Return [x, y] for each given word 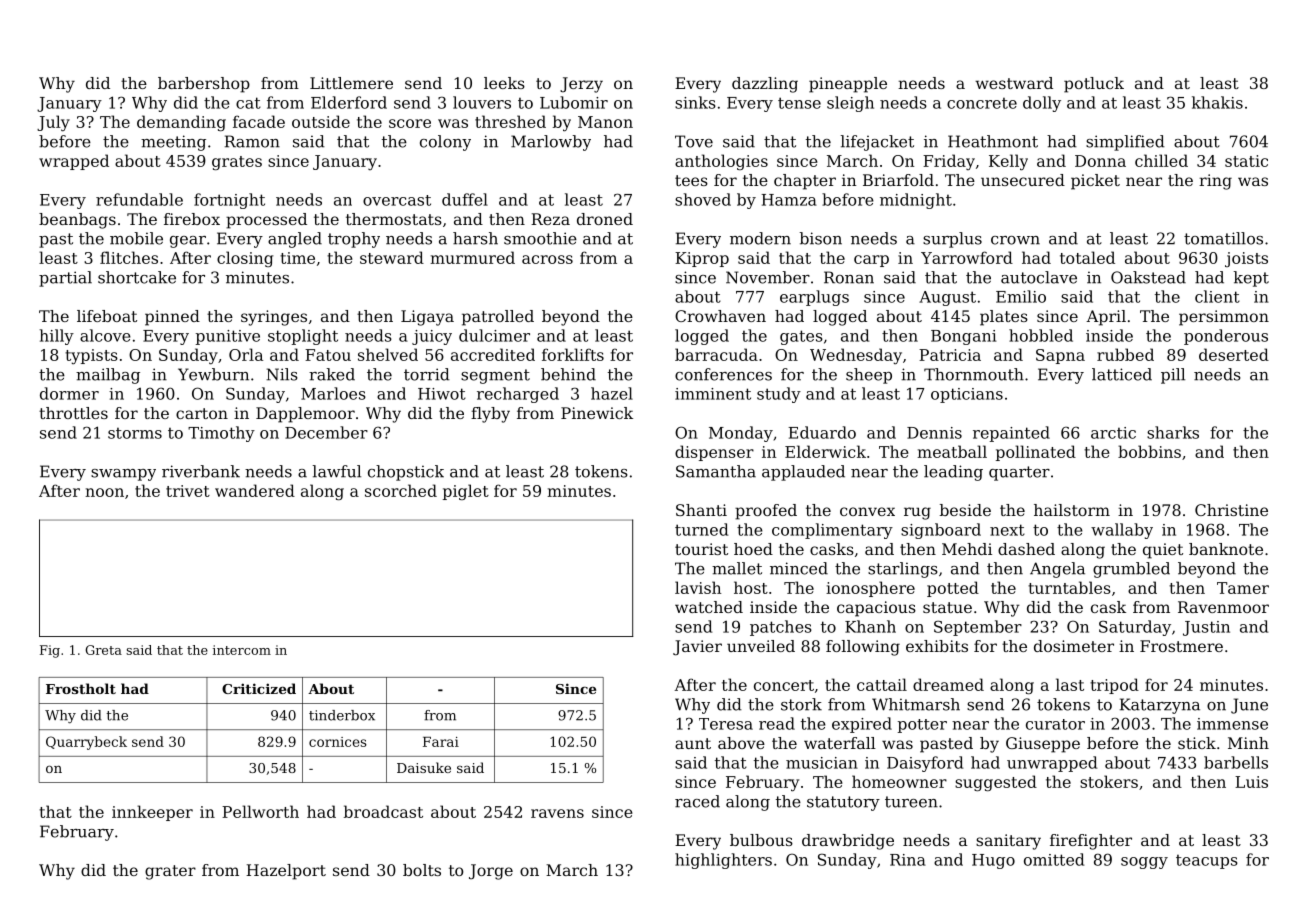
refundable [139, 199]
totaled [1087, 257]
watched [709, 607]
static [1246, 161]
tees [691, 180]
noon [104, 492]
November [768, 277]
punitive [228, 337]
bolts [422, 870]
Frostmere [1181, 646]
